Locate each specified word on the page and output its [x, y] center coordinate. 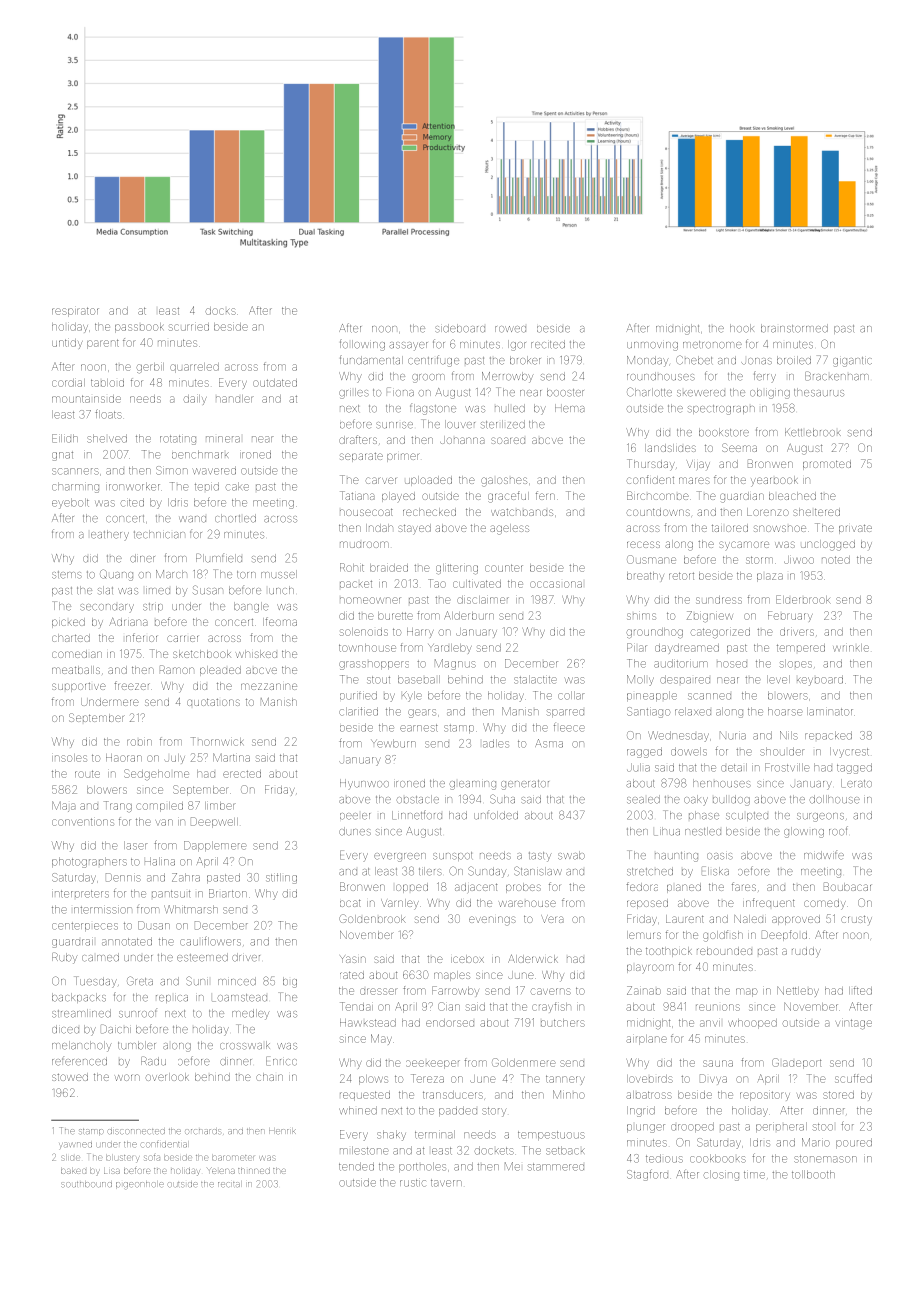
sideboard [460, 328]
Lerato [856, 783]
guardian [742, 497]
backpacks [79, 998]
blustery [122, 1159]
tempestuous [551, 1135]
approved [796, 920]
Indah [379, 528]
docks [220, 311]
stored [838, 1095]
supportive [79, 687]
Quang [116, 575]
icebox [467, 959]
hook [742, 328]
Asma [549, 743]
